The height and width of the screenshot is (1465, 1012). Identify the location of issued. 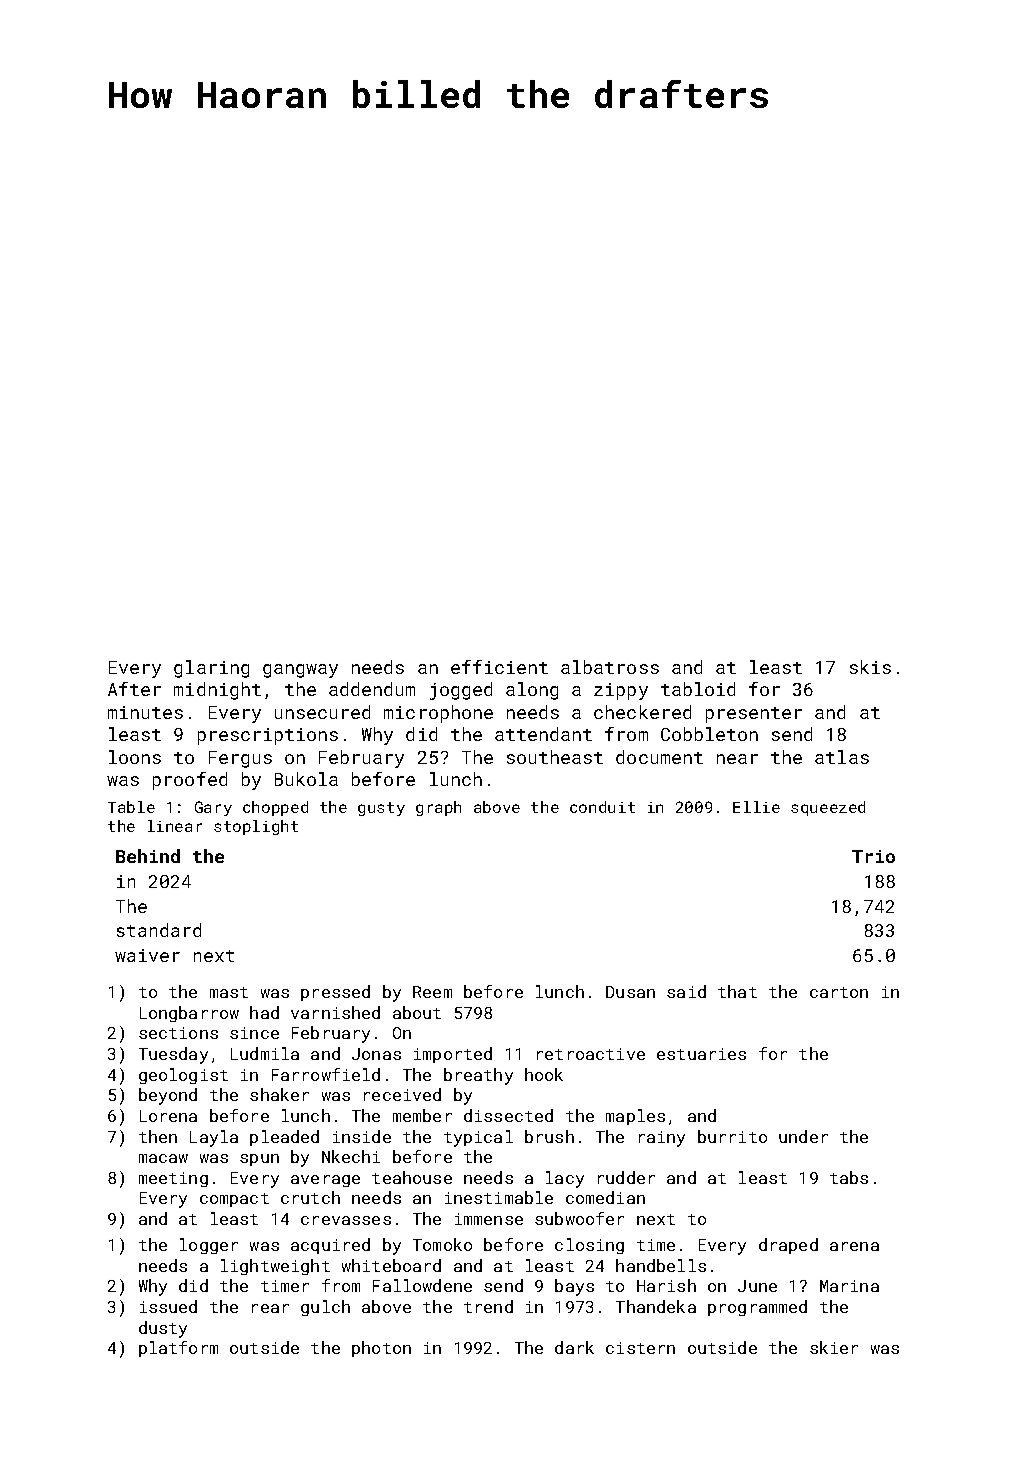
(168, 1306).
